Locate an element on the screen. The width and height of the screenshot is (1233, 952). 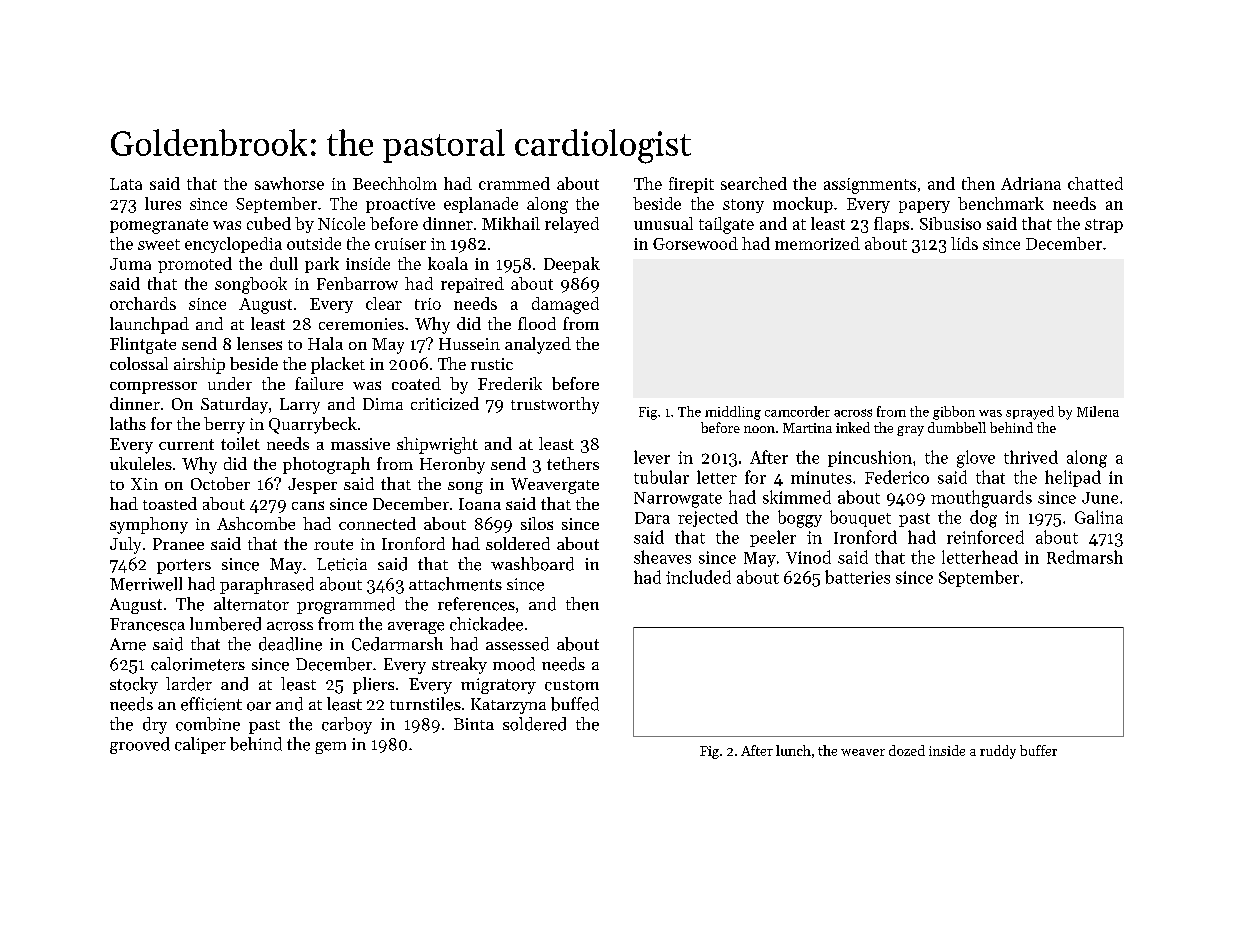
custom is located at coordinates (572, 685).
